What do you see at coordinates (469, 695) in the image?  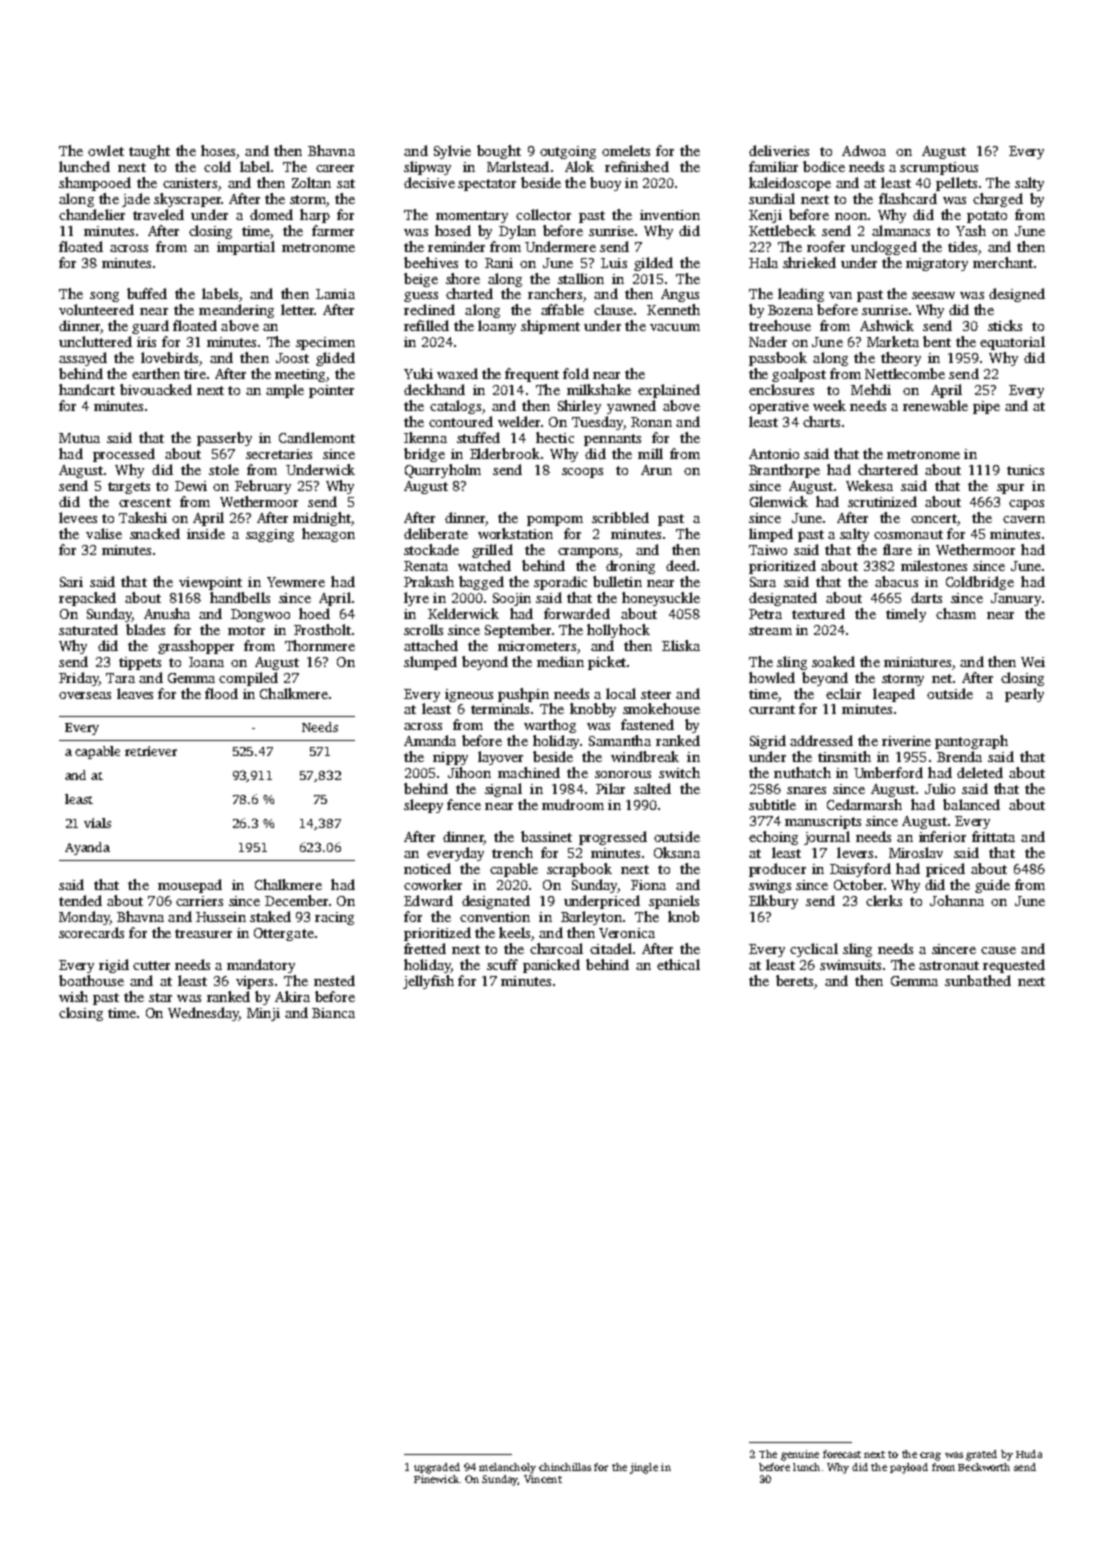 I see `igneous` at bounding box center [469, 695].
